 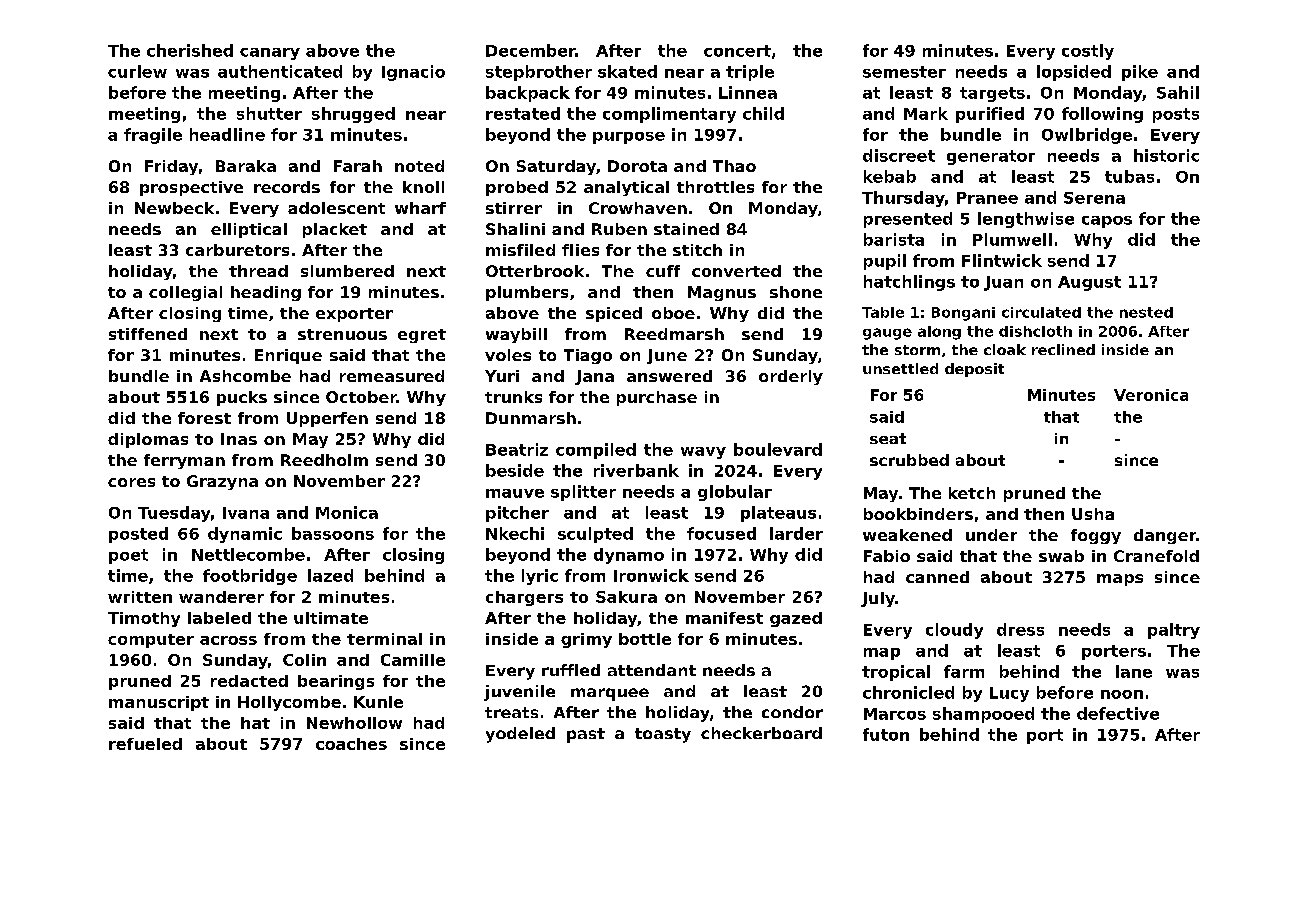 I want to click on backpack, so click(x=528, y=94).
